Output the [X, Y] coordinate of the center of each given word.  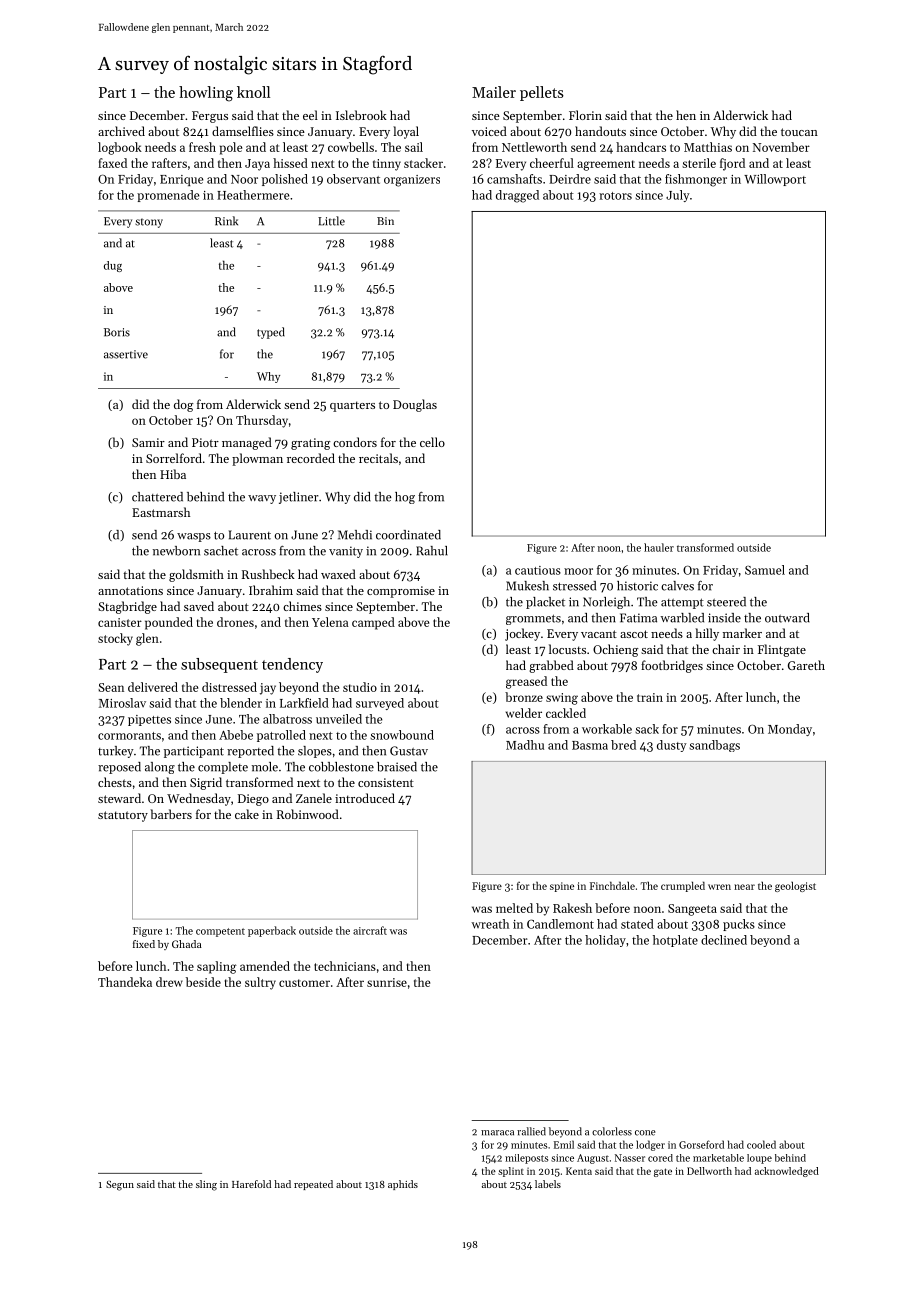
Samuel [765, 570]
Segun [120, 1186]
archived [121, 131]
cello [432, 442]
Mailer [494, 92]
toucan [799, 132]
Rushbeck [268, 574]
